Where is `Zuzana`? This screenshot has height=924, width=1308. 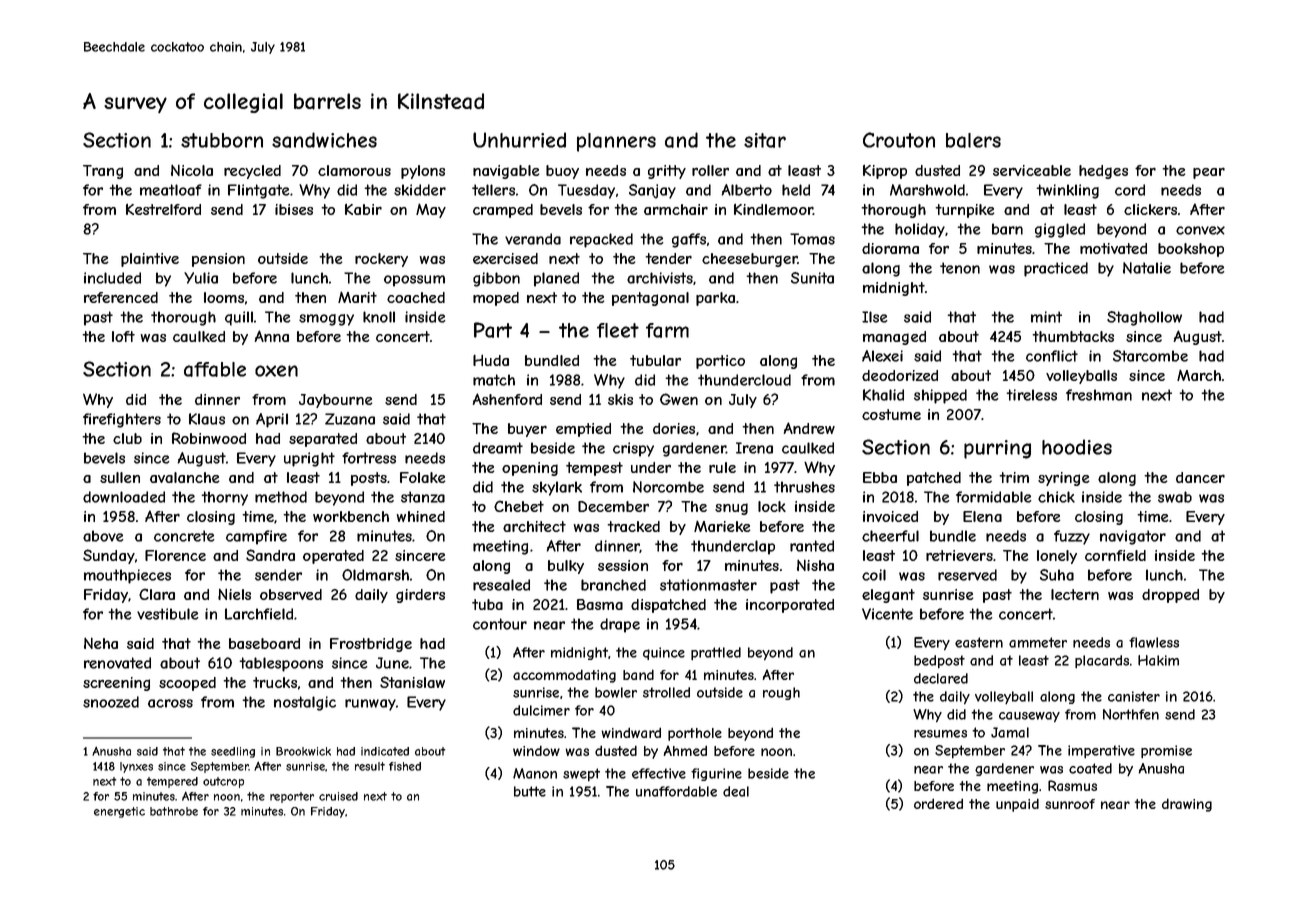 Zuzana is located at coordinates (350, 419).
